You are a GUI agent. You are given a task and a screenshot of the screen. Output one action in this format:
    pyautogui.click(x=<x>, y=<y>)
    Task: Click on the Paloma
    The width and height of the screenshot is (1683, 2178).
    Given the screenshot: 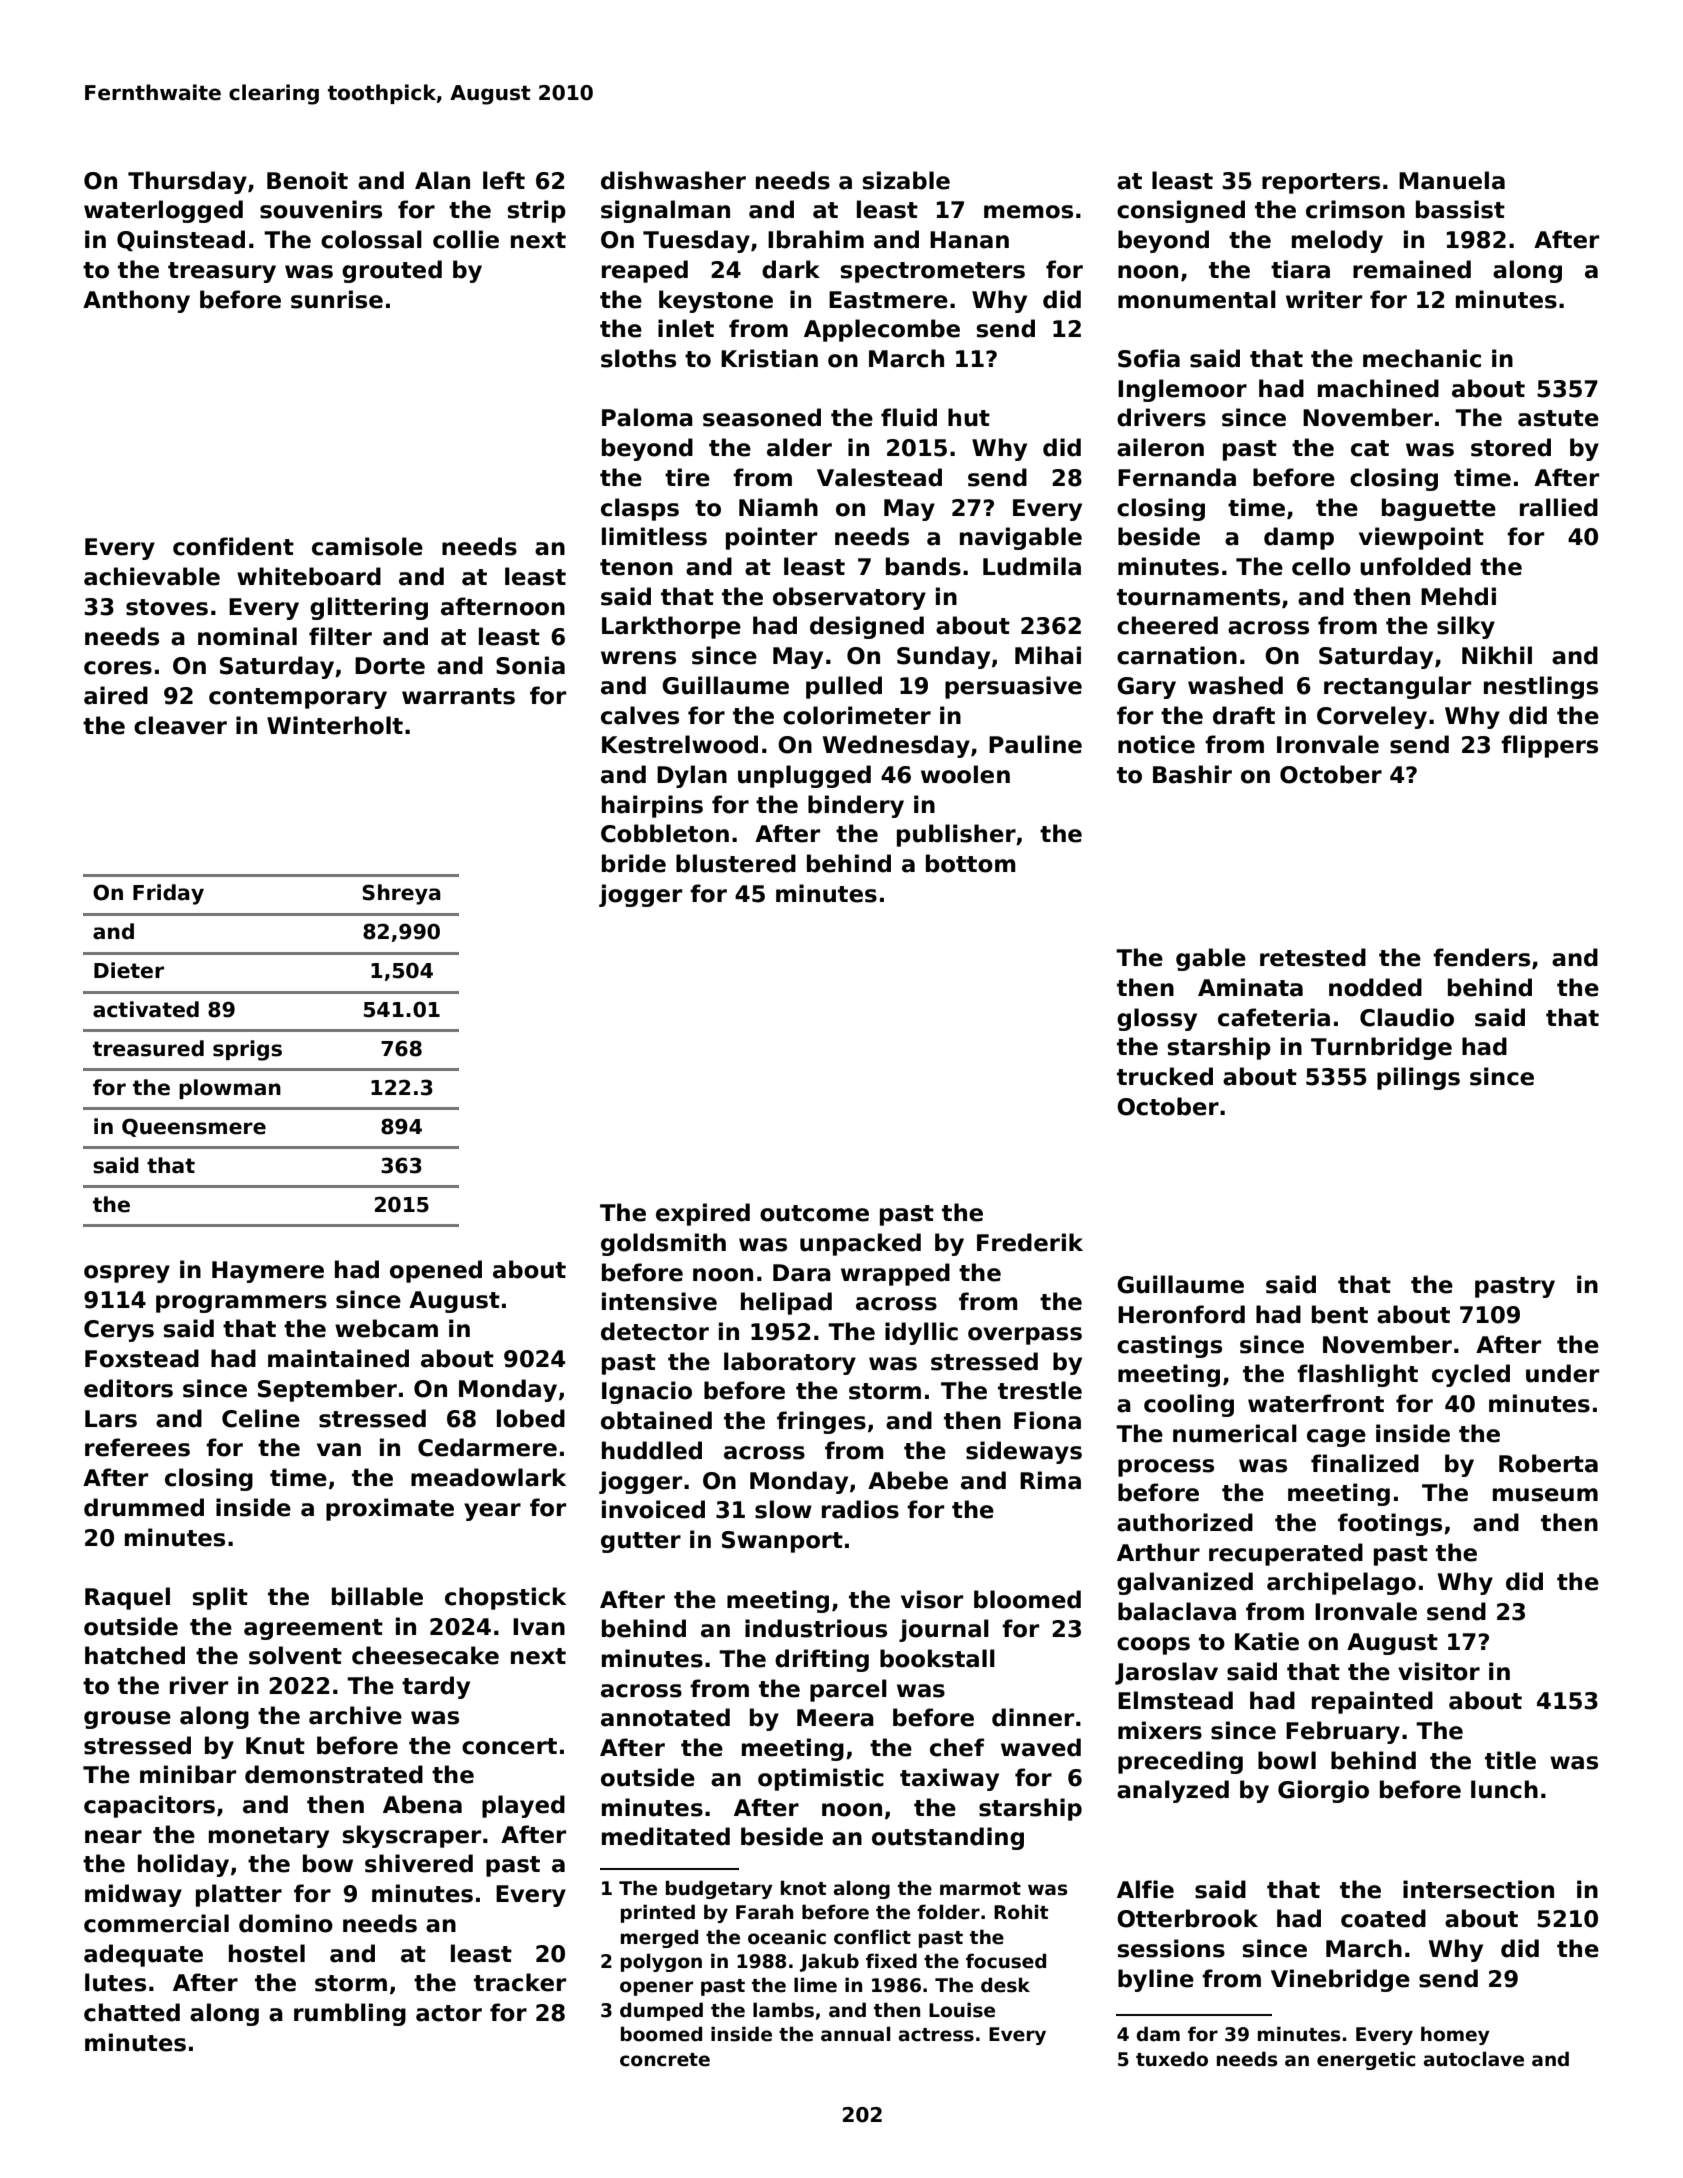 What is the action you would take?
    pyautogui.click(x=647, y=417)
